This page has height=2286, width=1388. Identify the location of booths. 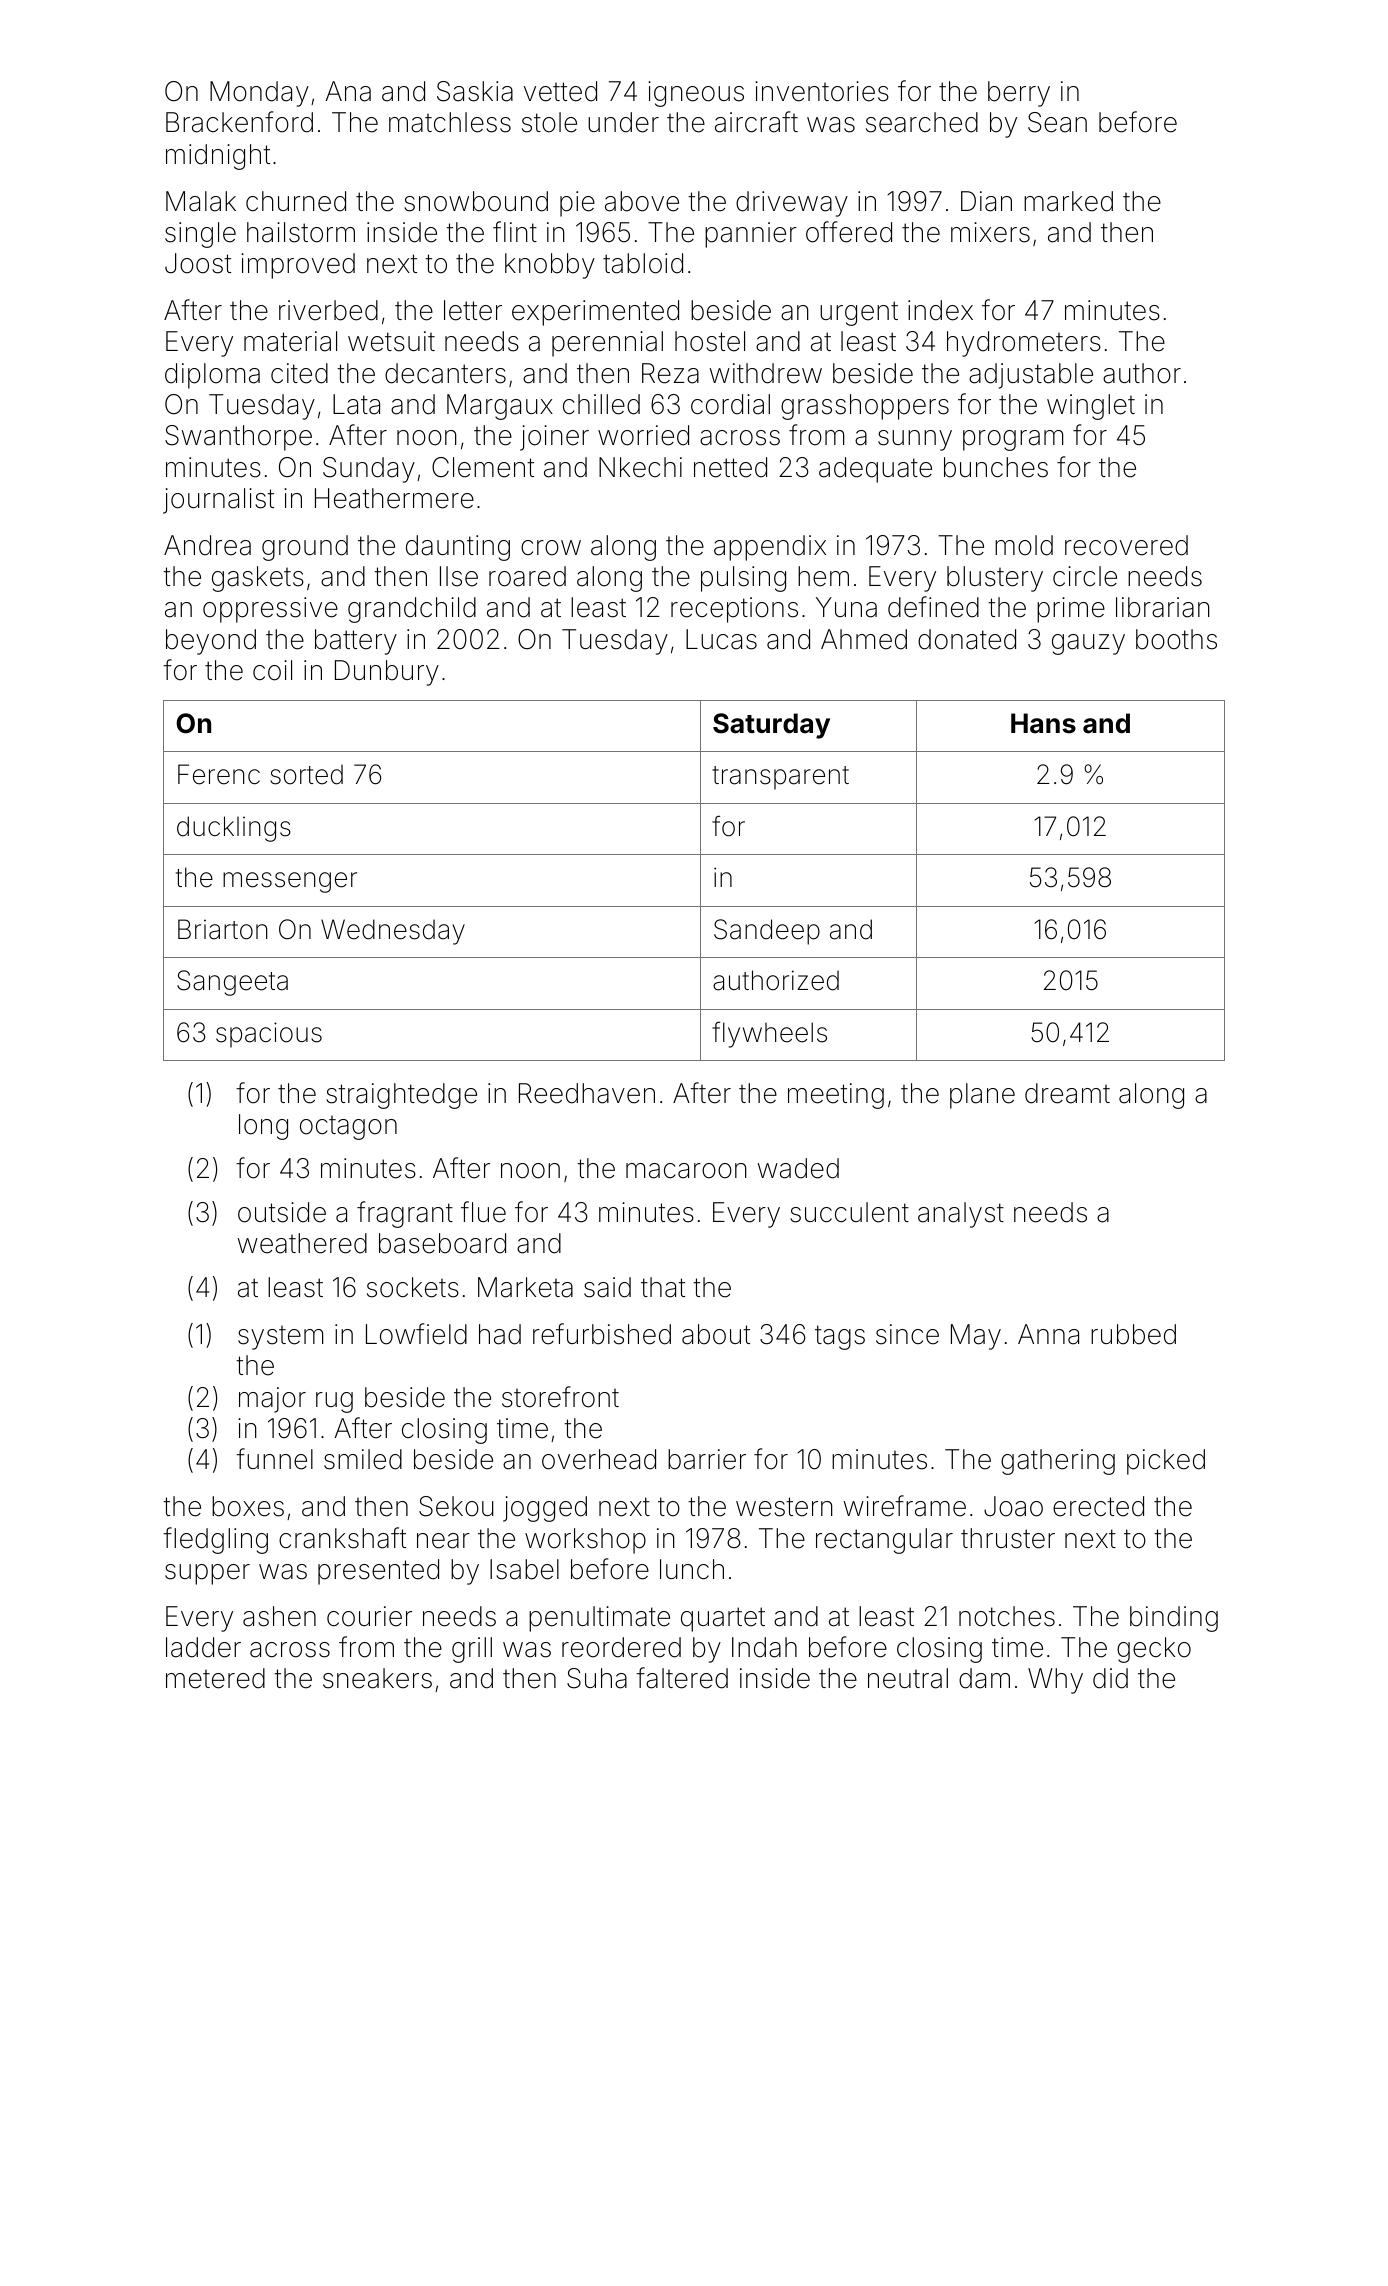
(1176, 639).
